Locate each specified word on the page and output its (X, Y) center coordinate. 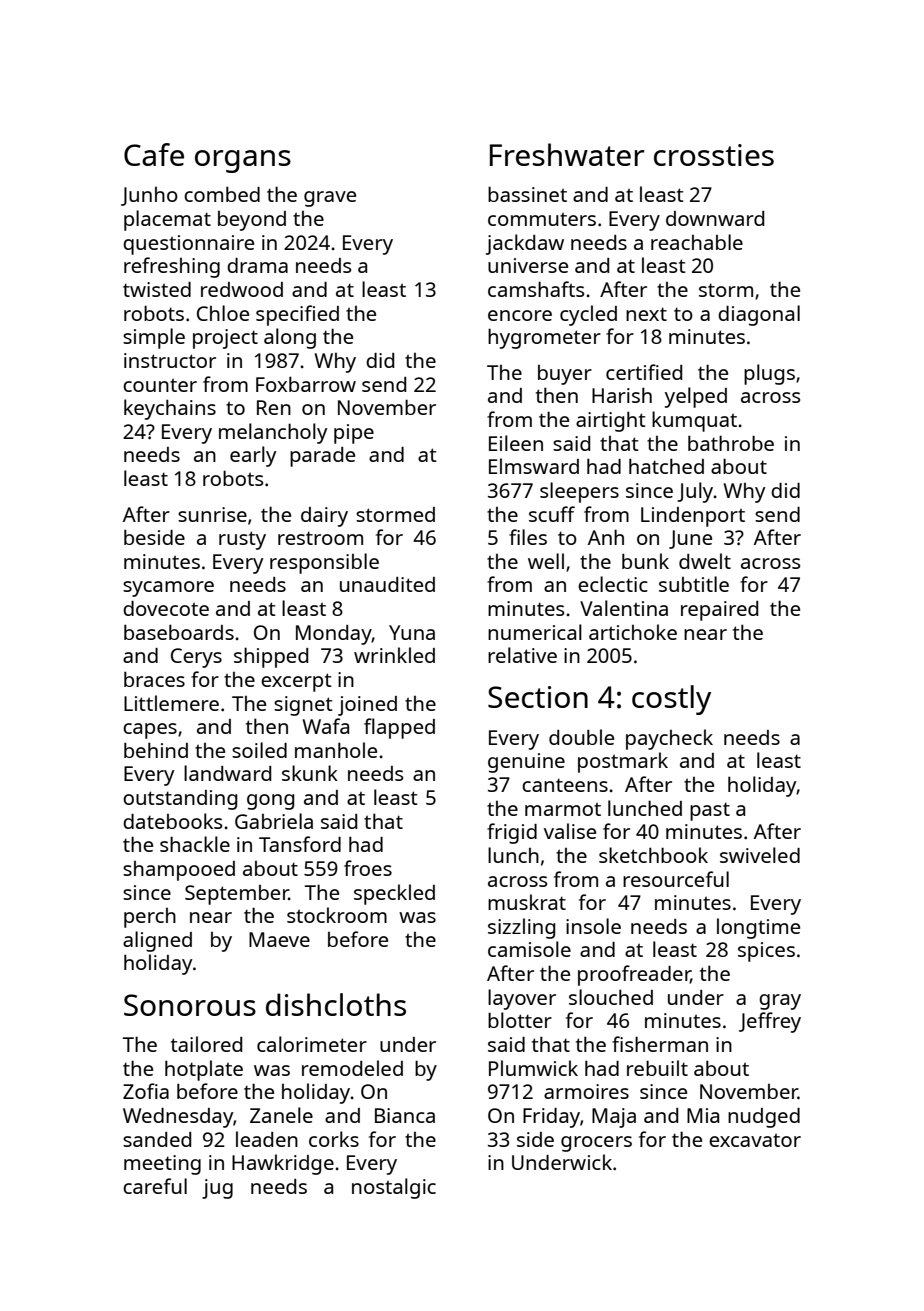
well (546, 561)
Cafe (154, 154)
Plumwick (533, 1068)
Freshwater (567, 154)
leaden (267, 1139)
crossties (714, 155)
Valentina (624, 608)
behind (156, 750)
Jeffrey (770, 1022)
